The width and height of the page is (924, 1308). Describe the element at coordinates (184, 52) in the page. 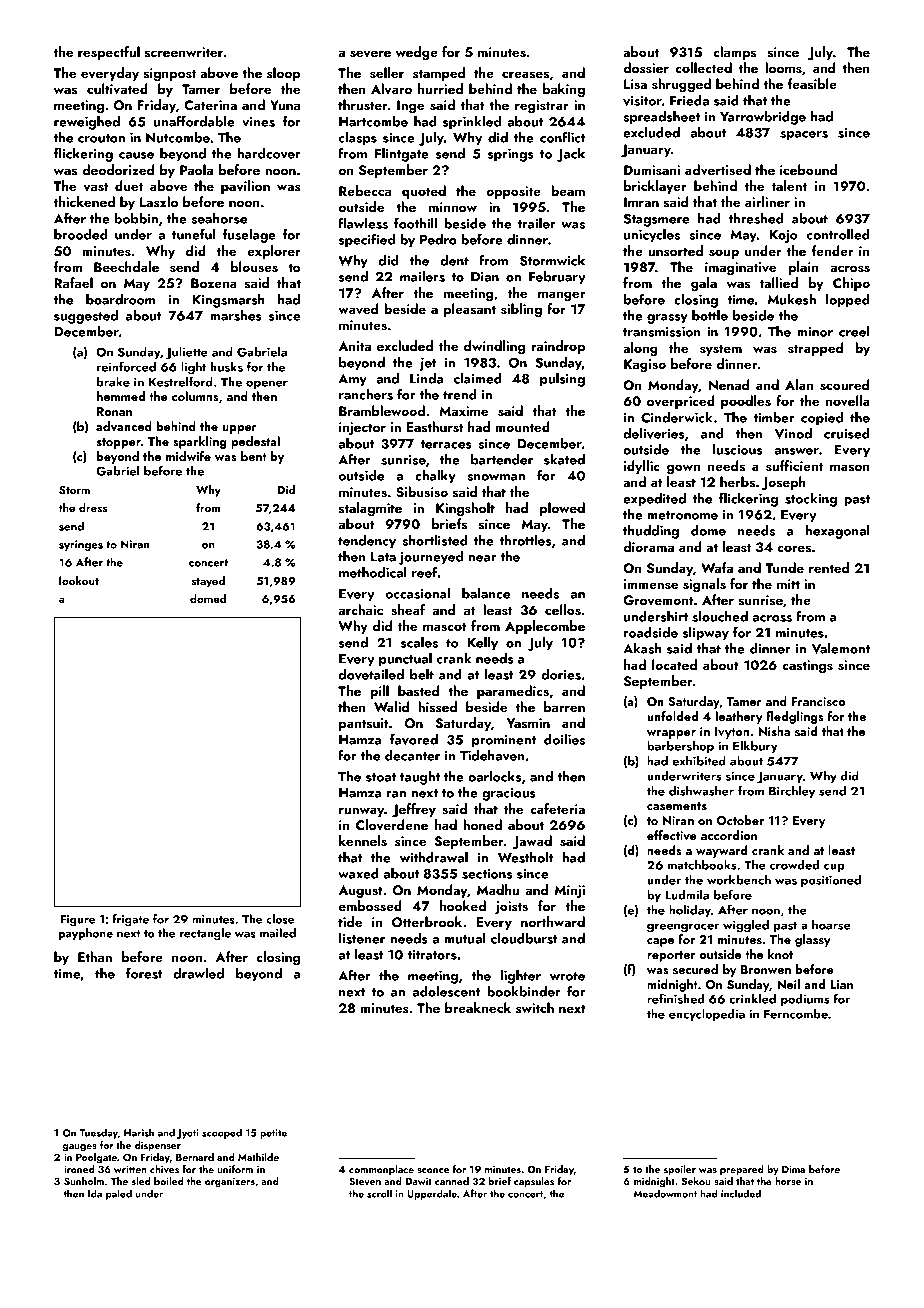

I see `screenwriter` at that location.
